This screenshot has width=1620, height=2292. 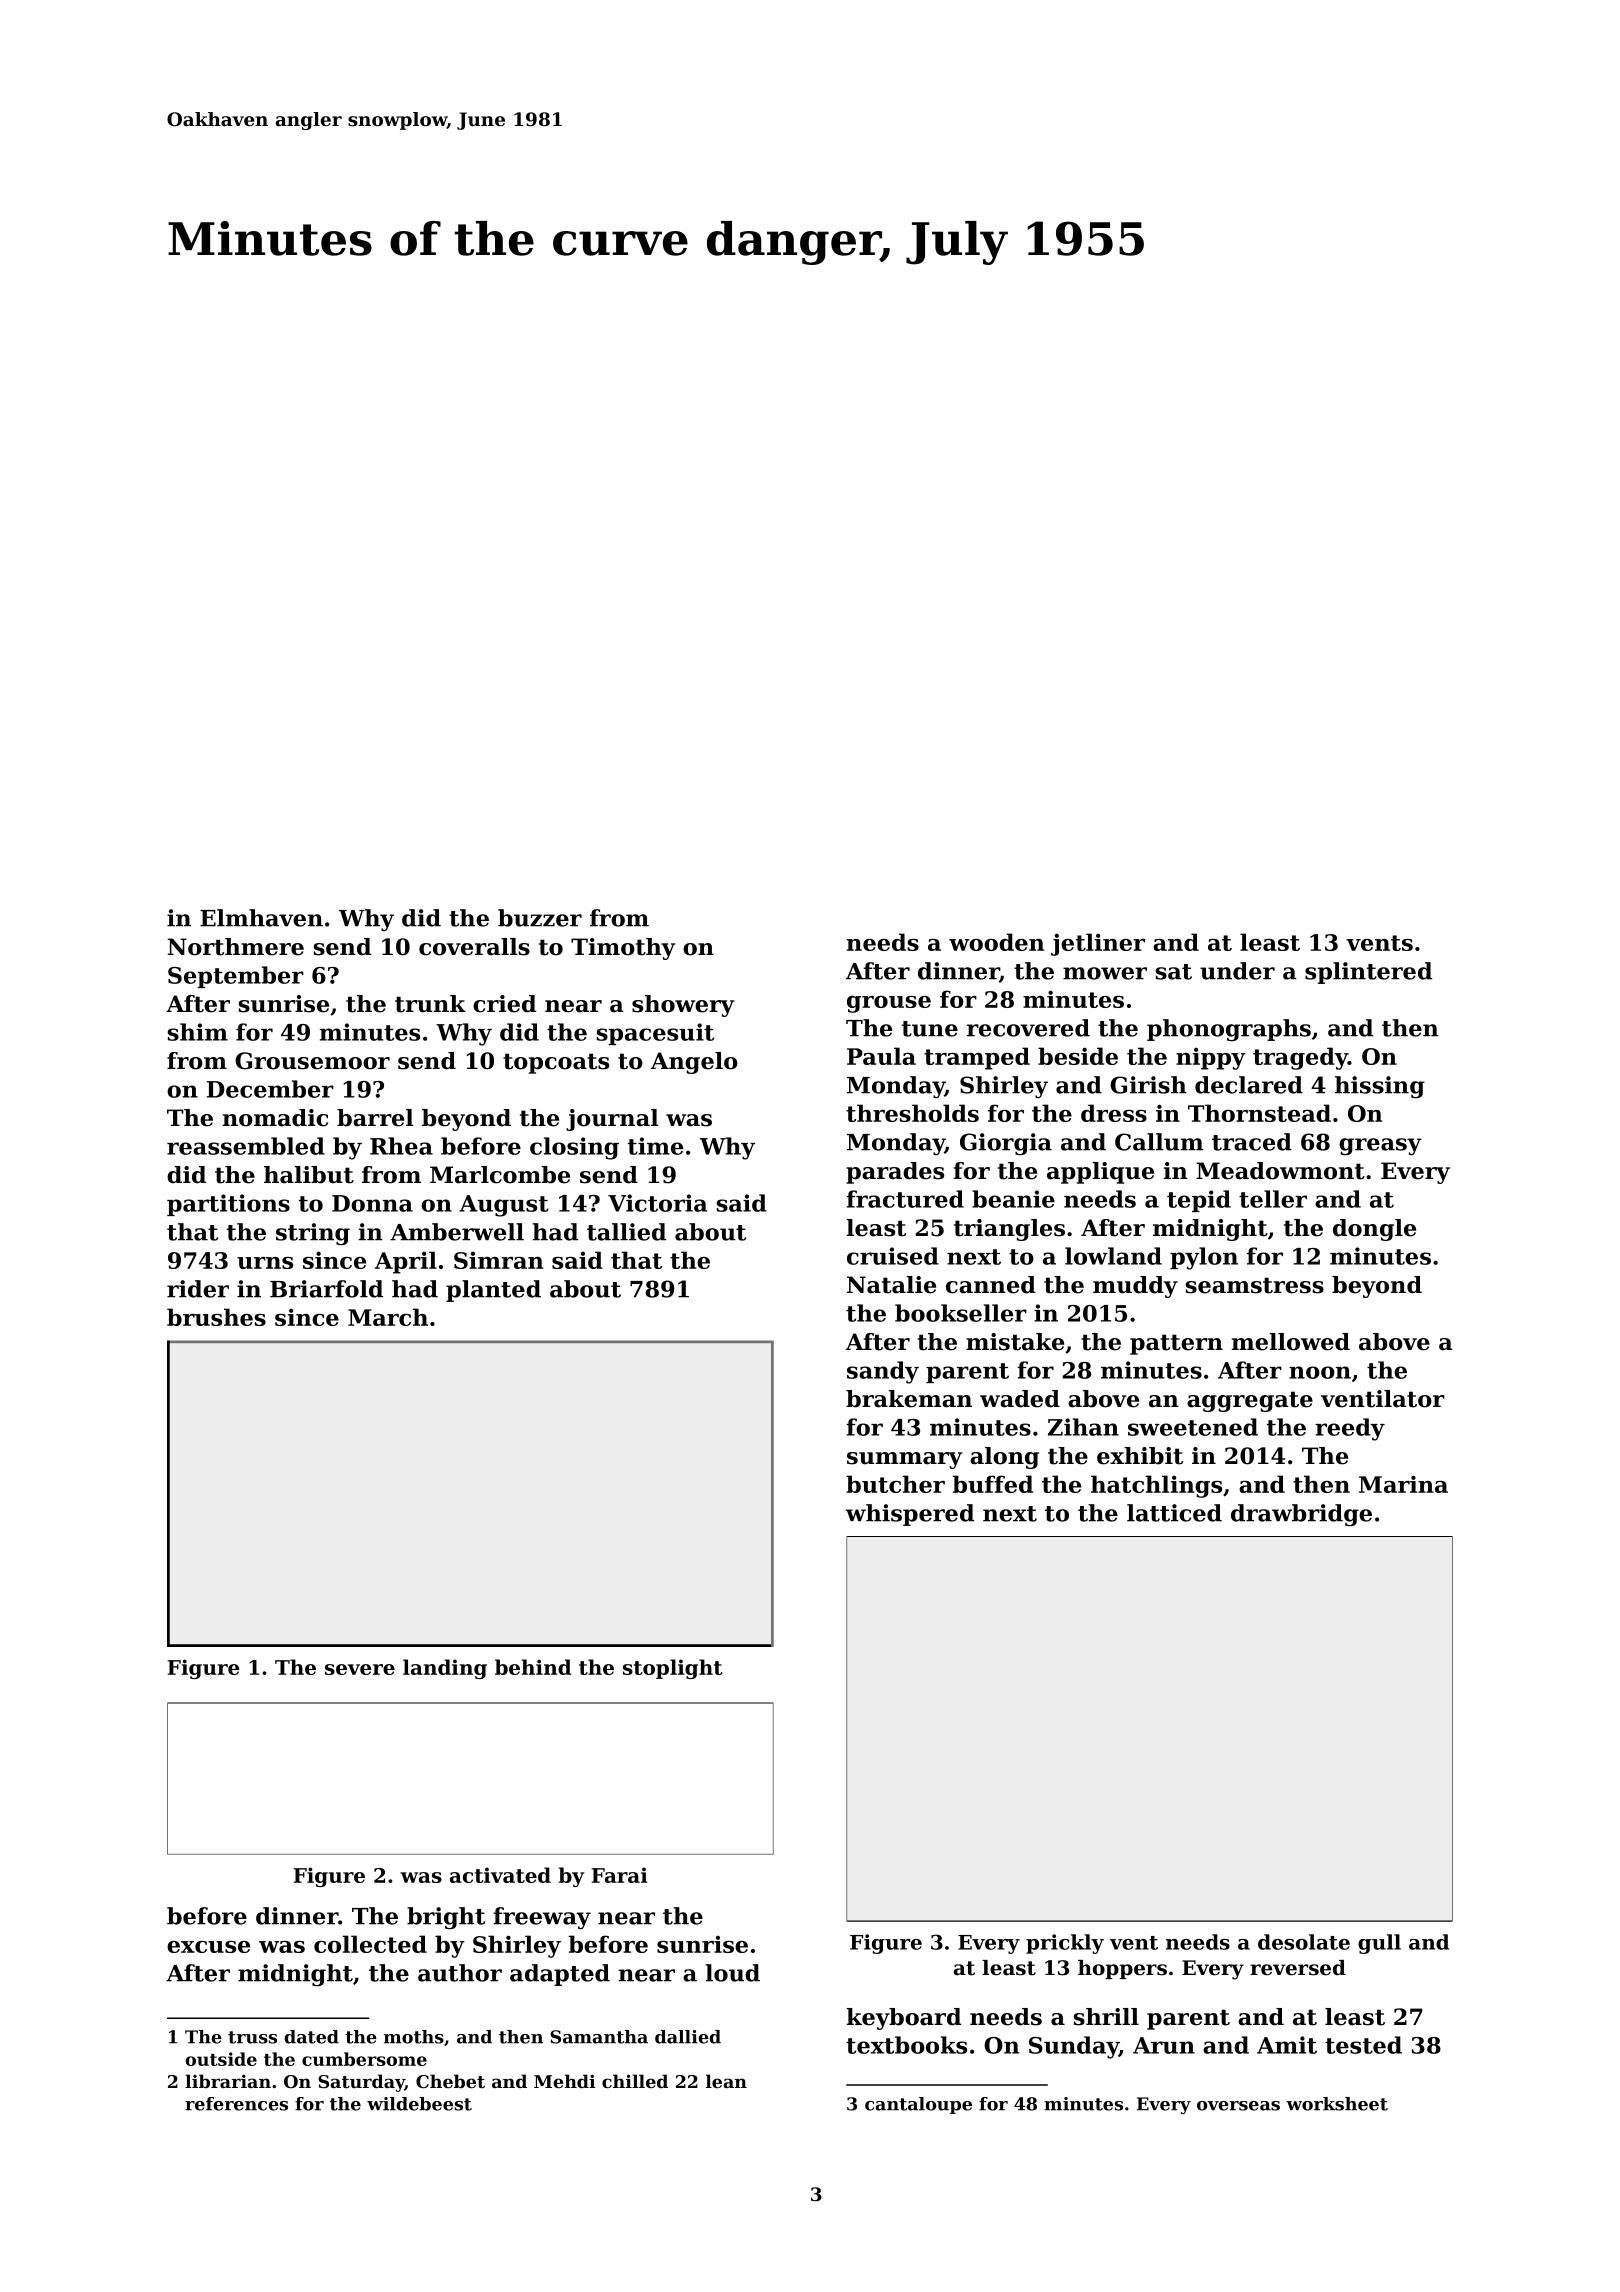 I want to click on jetliner, so click(x=1098, y=944).
